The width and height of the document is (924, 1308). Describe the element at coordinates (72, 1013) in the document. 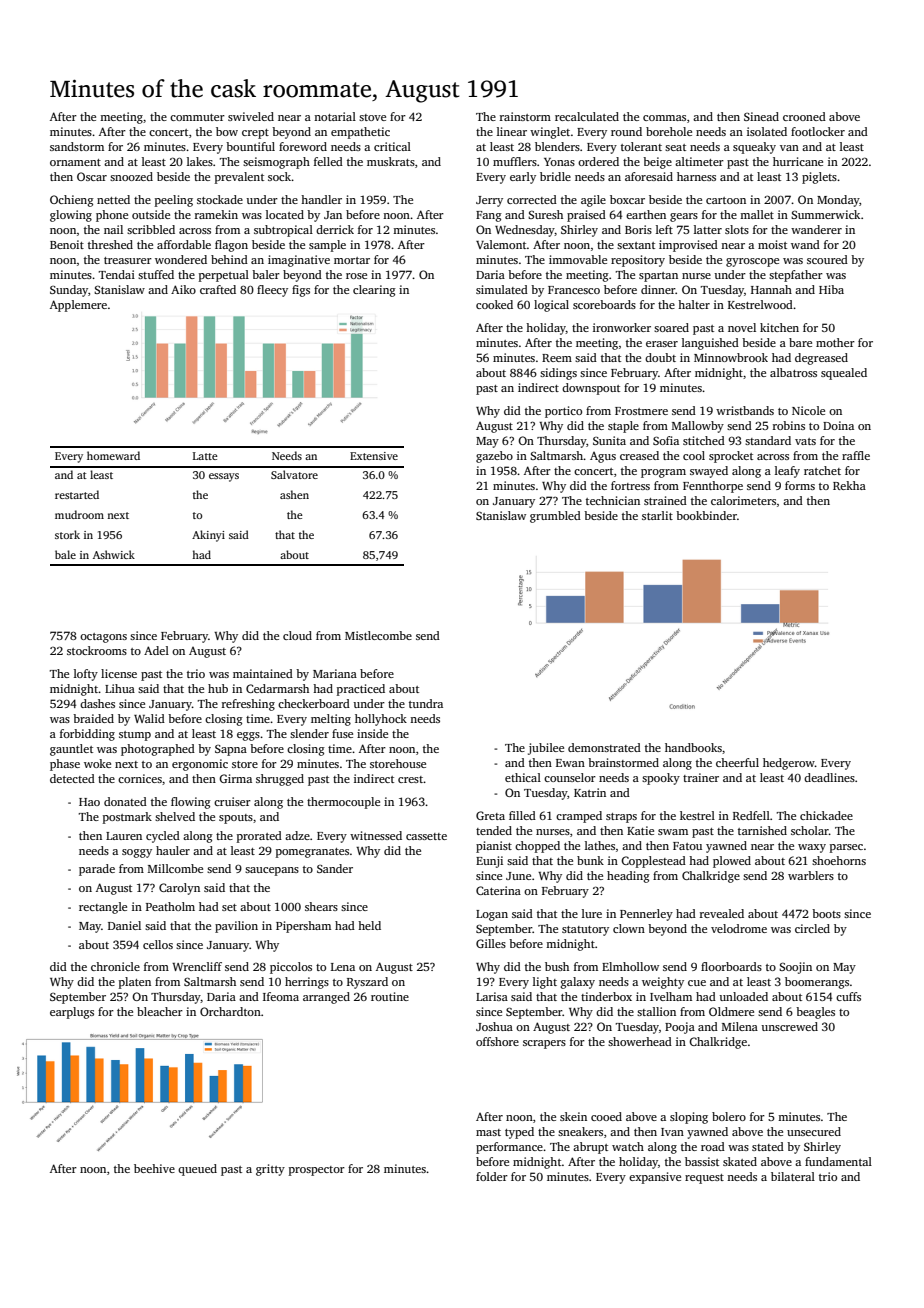

I see `earplugs` at that location.
